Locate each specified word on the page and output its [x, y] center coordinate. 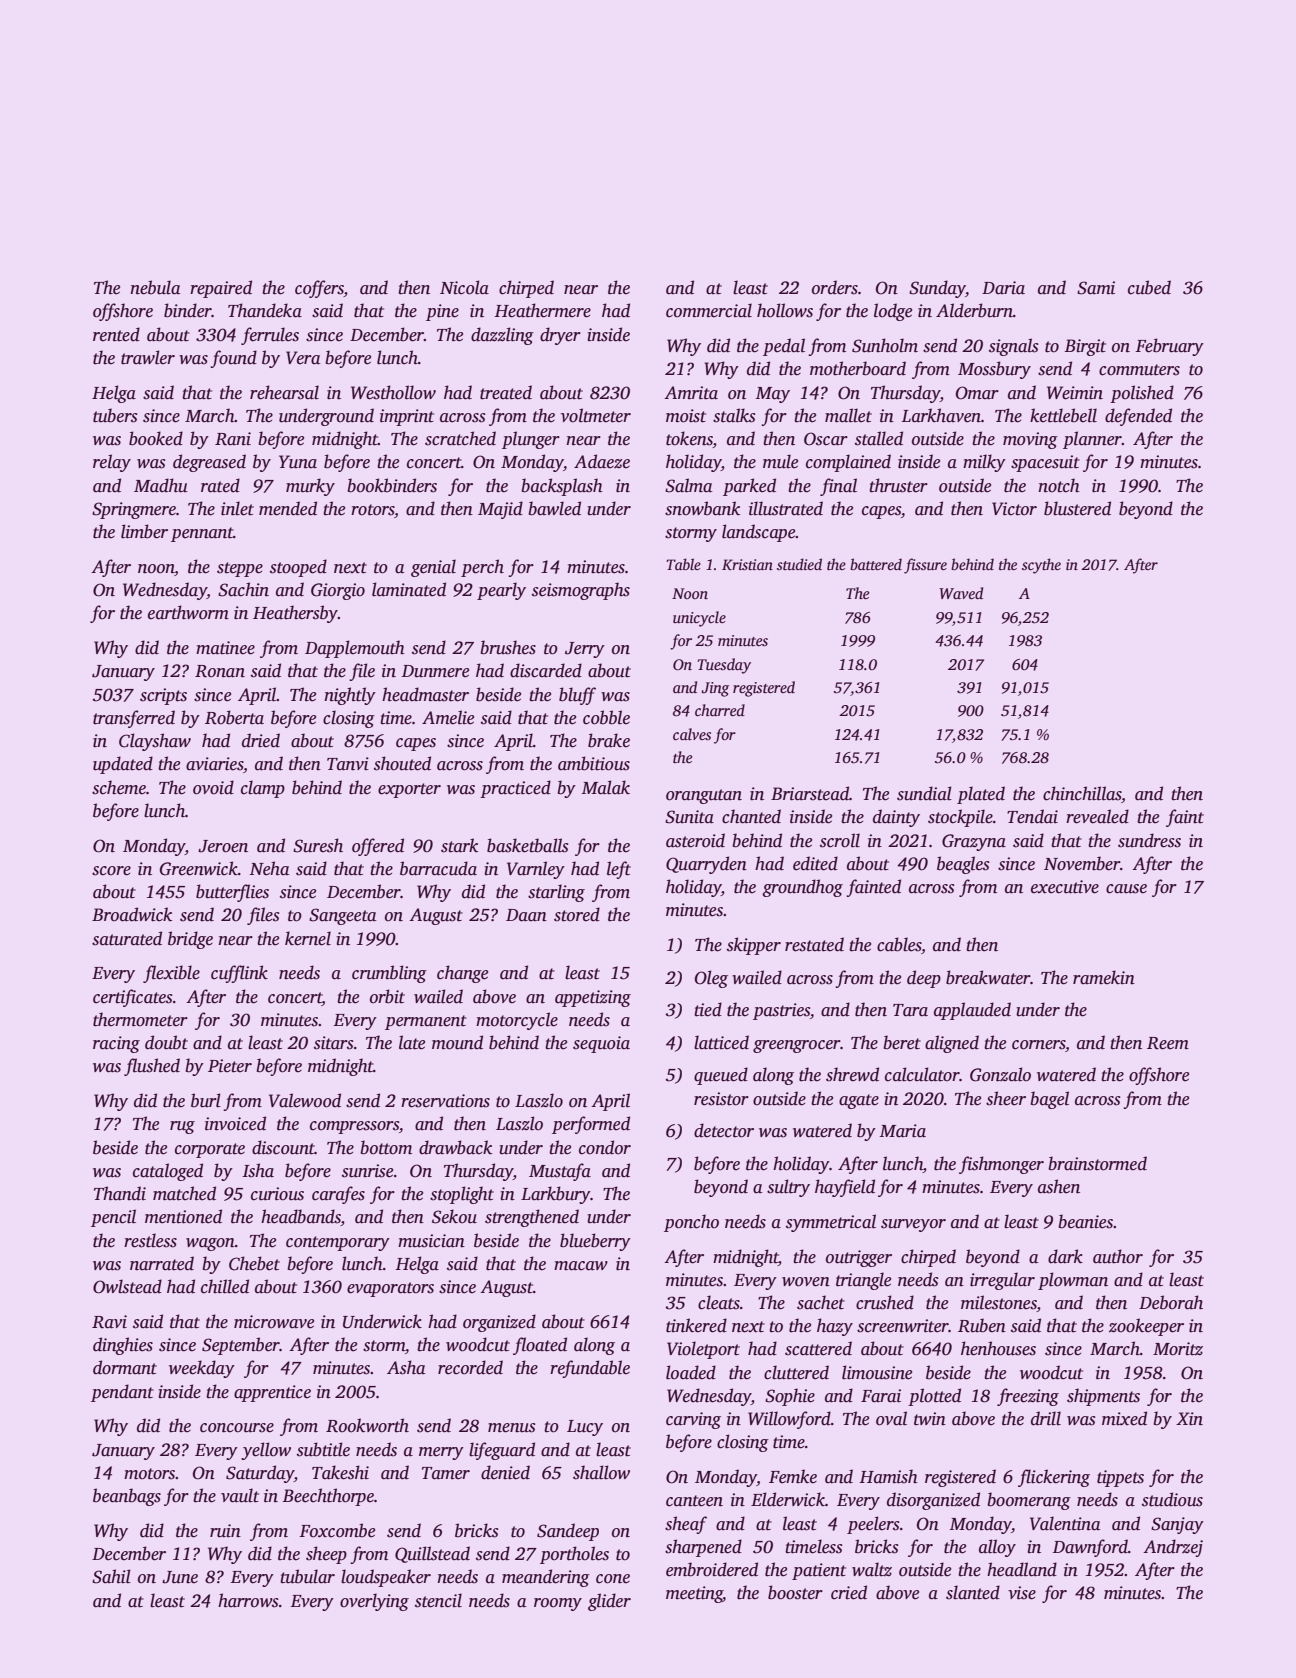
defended [1138, 417]
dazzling [502, 336]
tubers [115, 415]
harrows [248, 1600]
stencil [438, 1600]
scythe [1041, 566]
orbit [387, 996]
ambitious [594, 763]
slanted [973, 1592]
